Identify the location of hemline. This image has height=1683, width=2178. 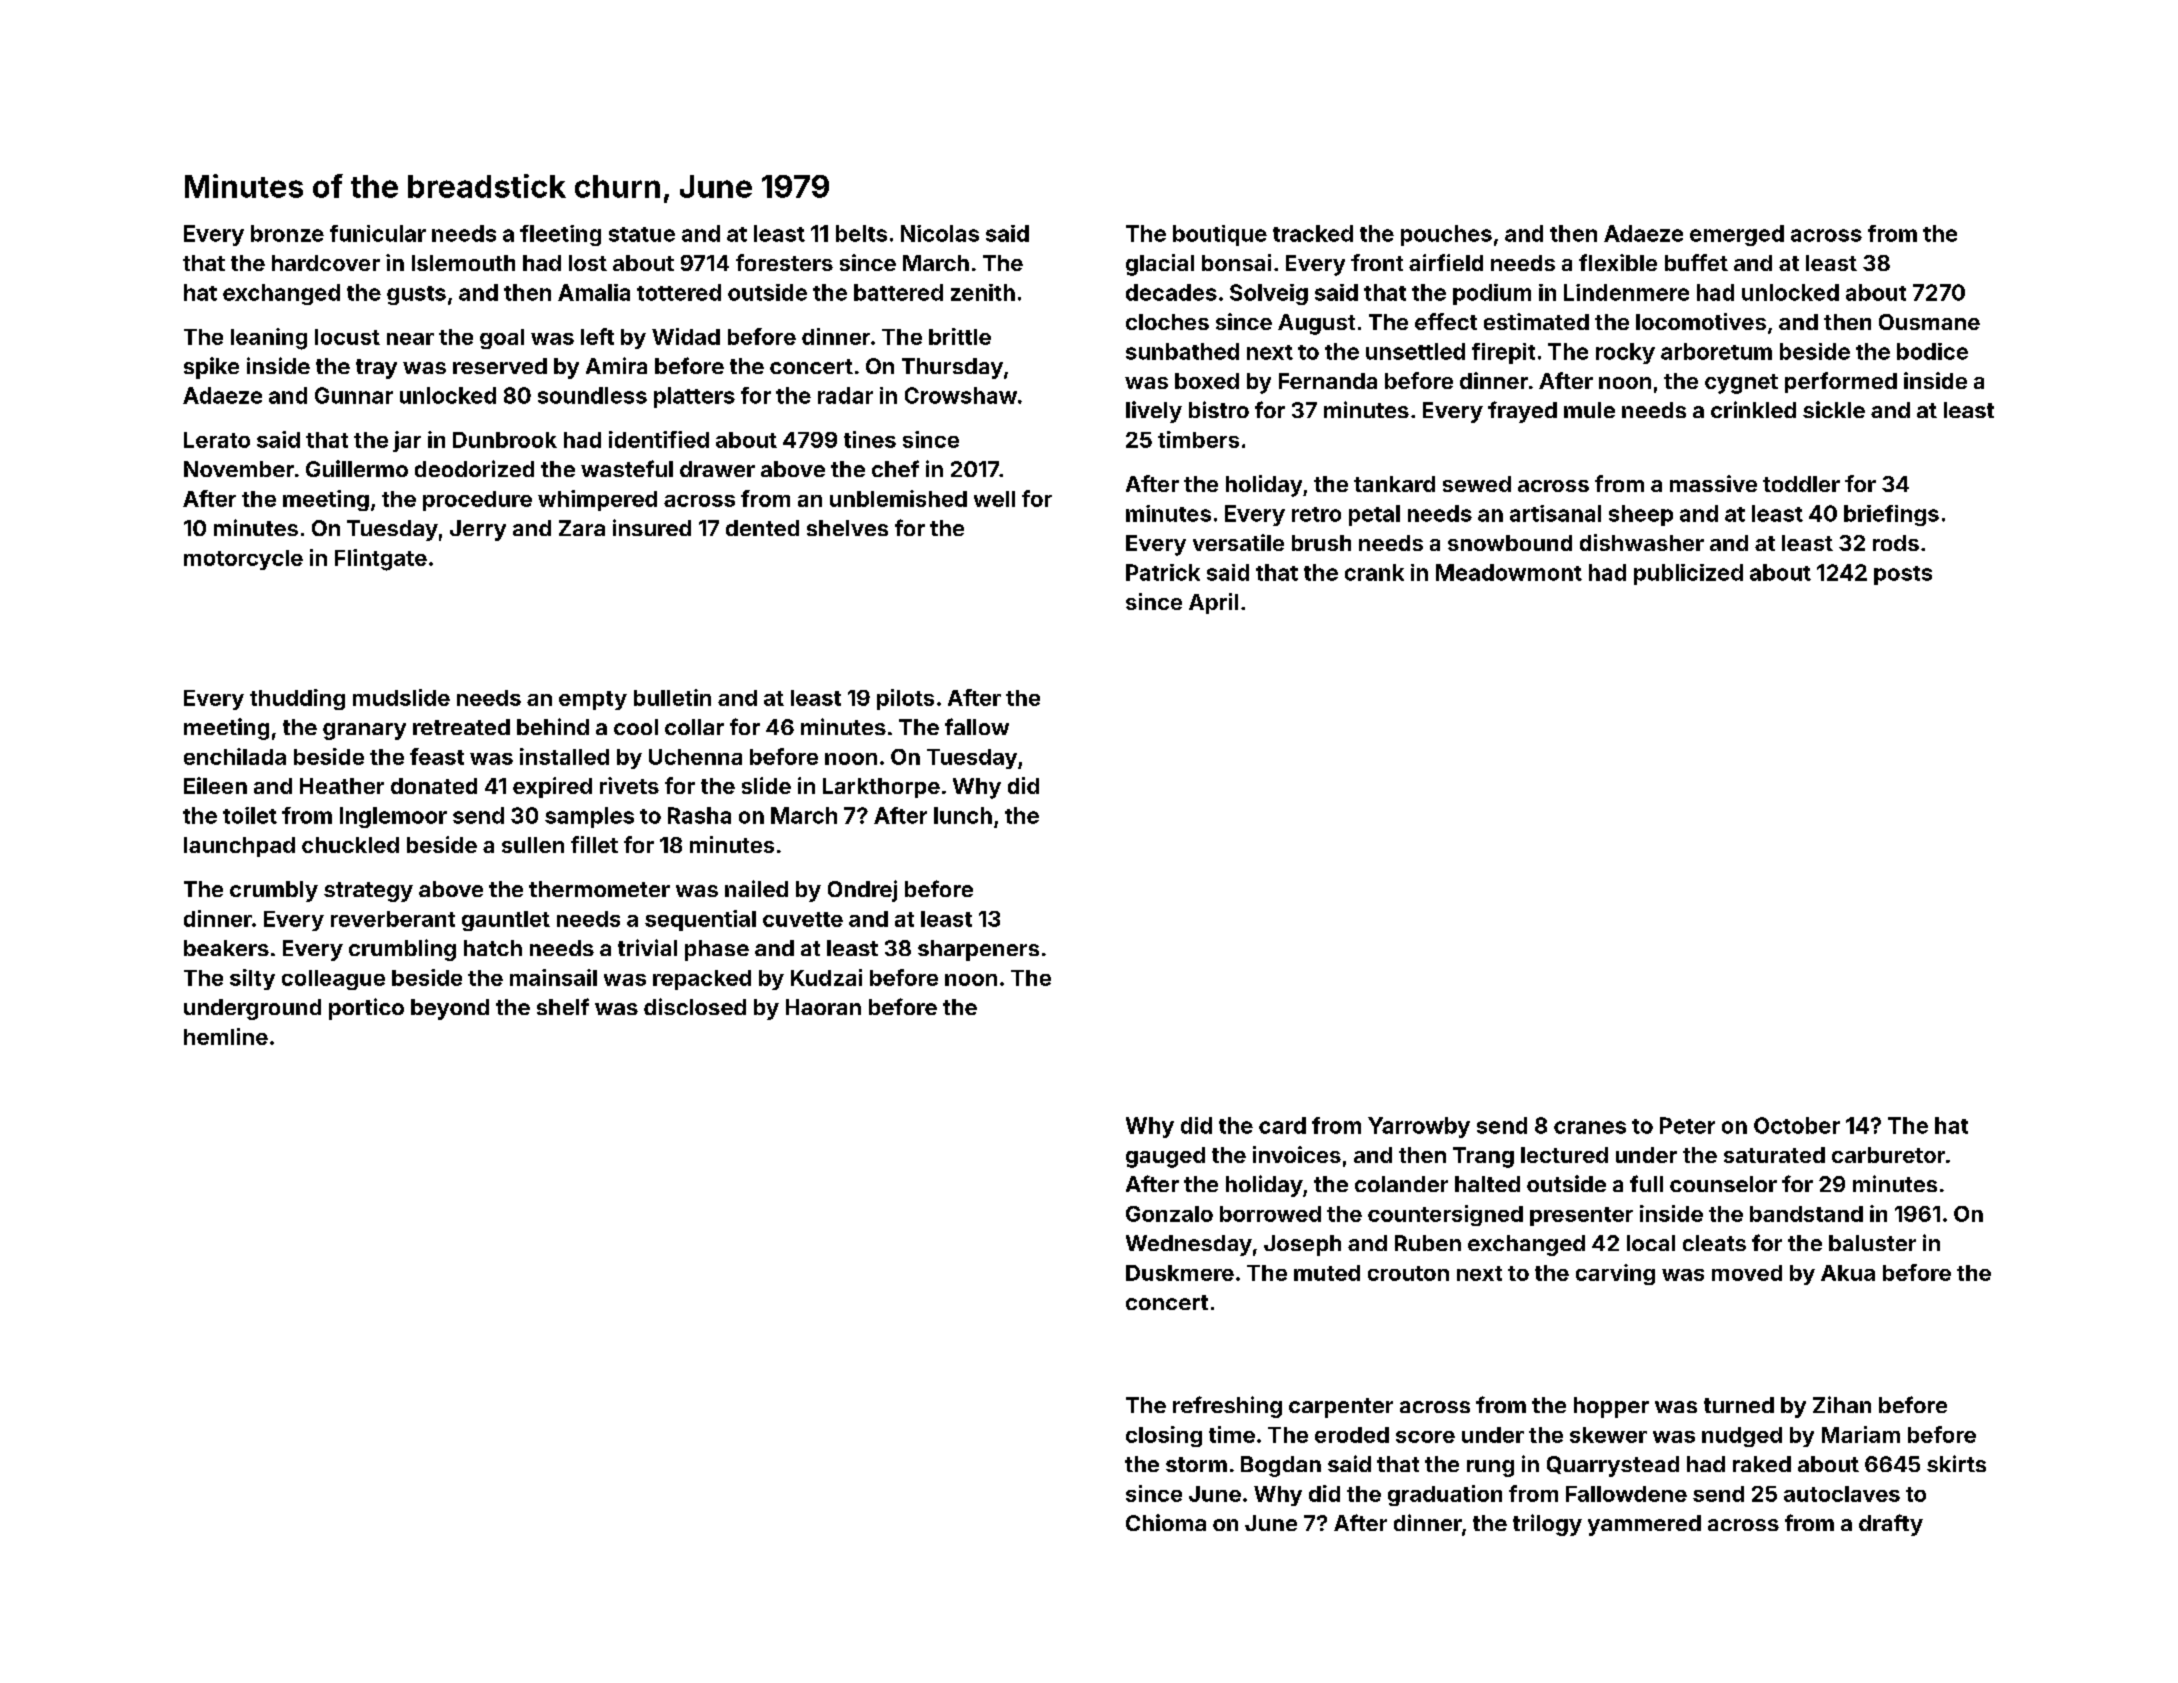
(226, 1036).
